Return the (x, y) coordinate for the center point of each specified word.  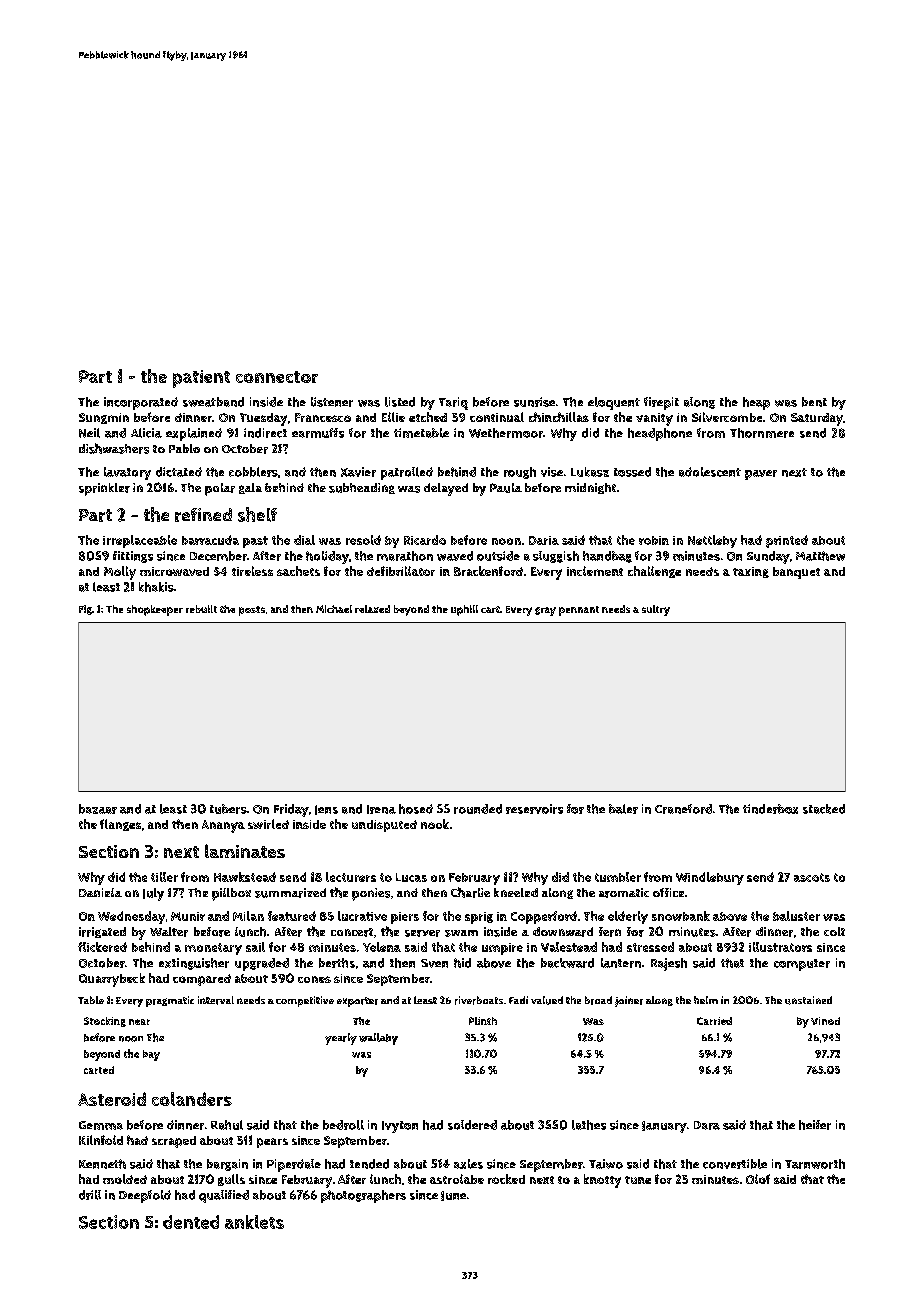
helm (706, 1000)
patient (201, 379)
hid (462, 963)
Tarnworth (815, 1164)
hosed (416, 809)
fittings (133, 557)
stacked (824, 809)
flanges (120, 825)
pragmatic (170, 1001)
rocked (506, 1179)
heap (756, 403)
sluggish (556, 557)
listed (400, 402)
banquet (796, 573)
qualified (224, 1196)
